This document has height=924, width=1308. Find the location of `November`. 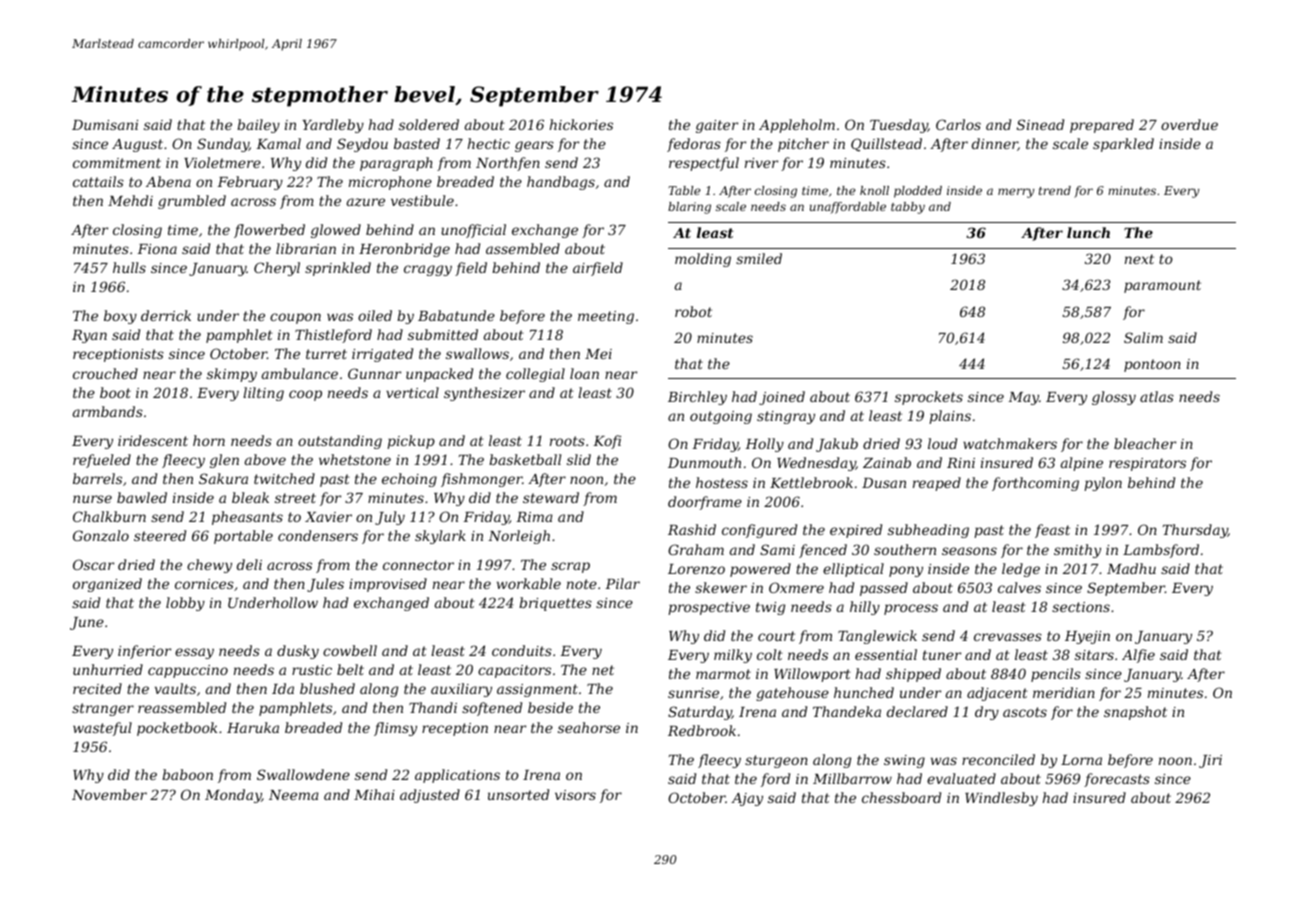

November is located at coordinates (109, 794).
